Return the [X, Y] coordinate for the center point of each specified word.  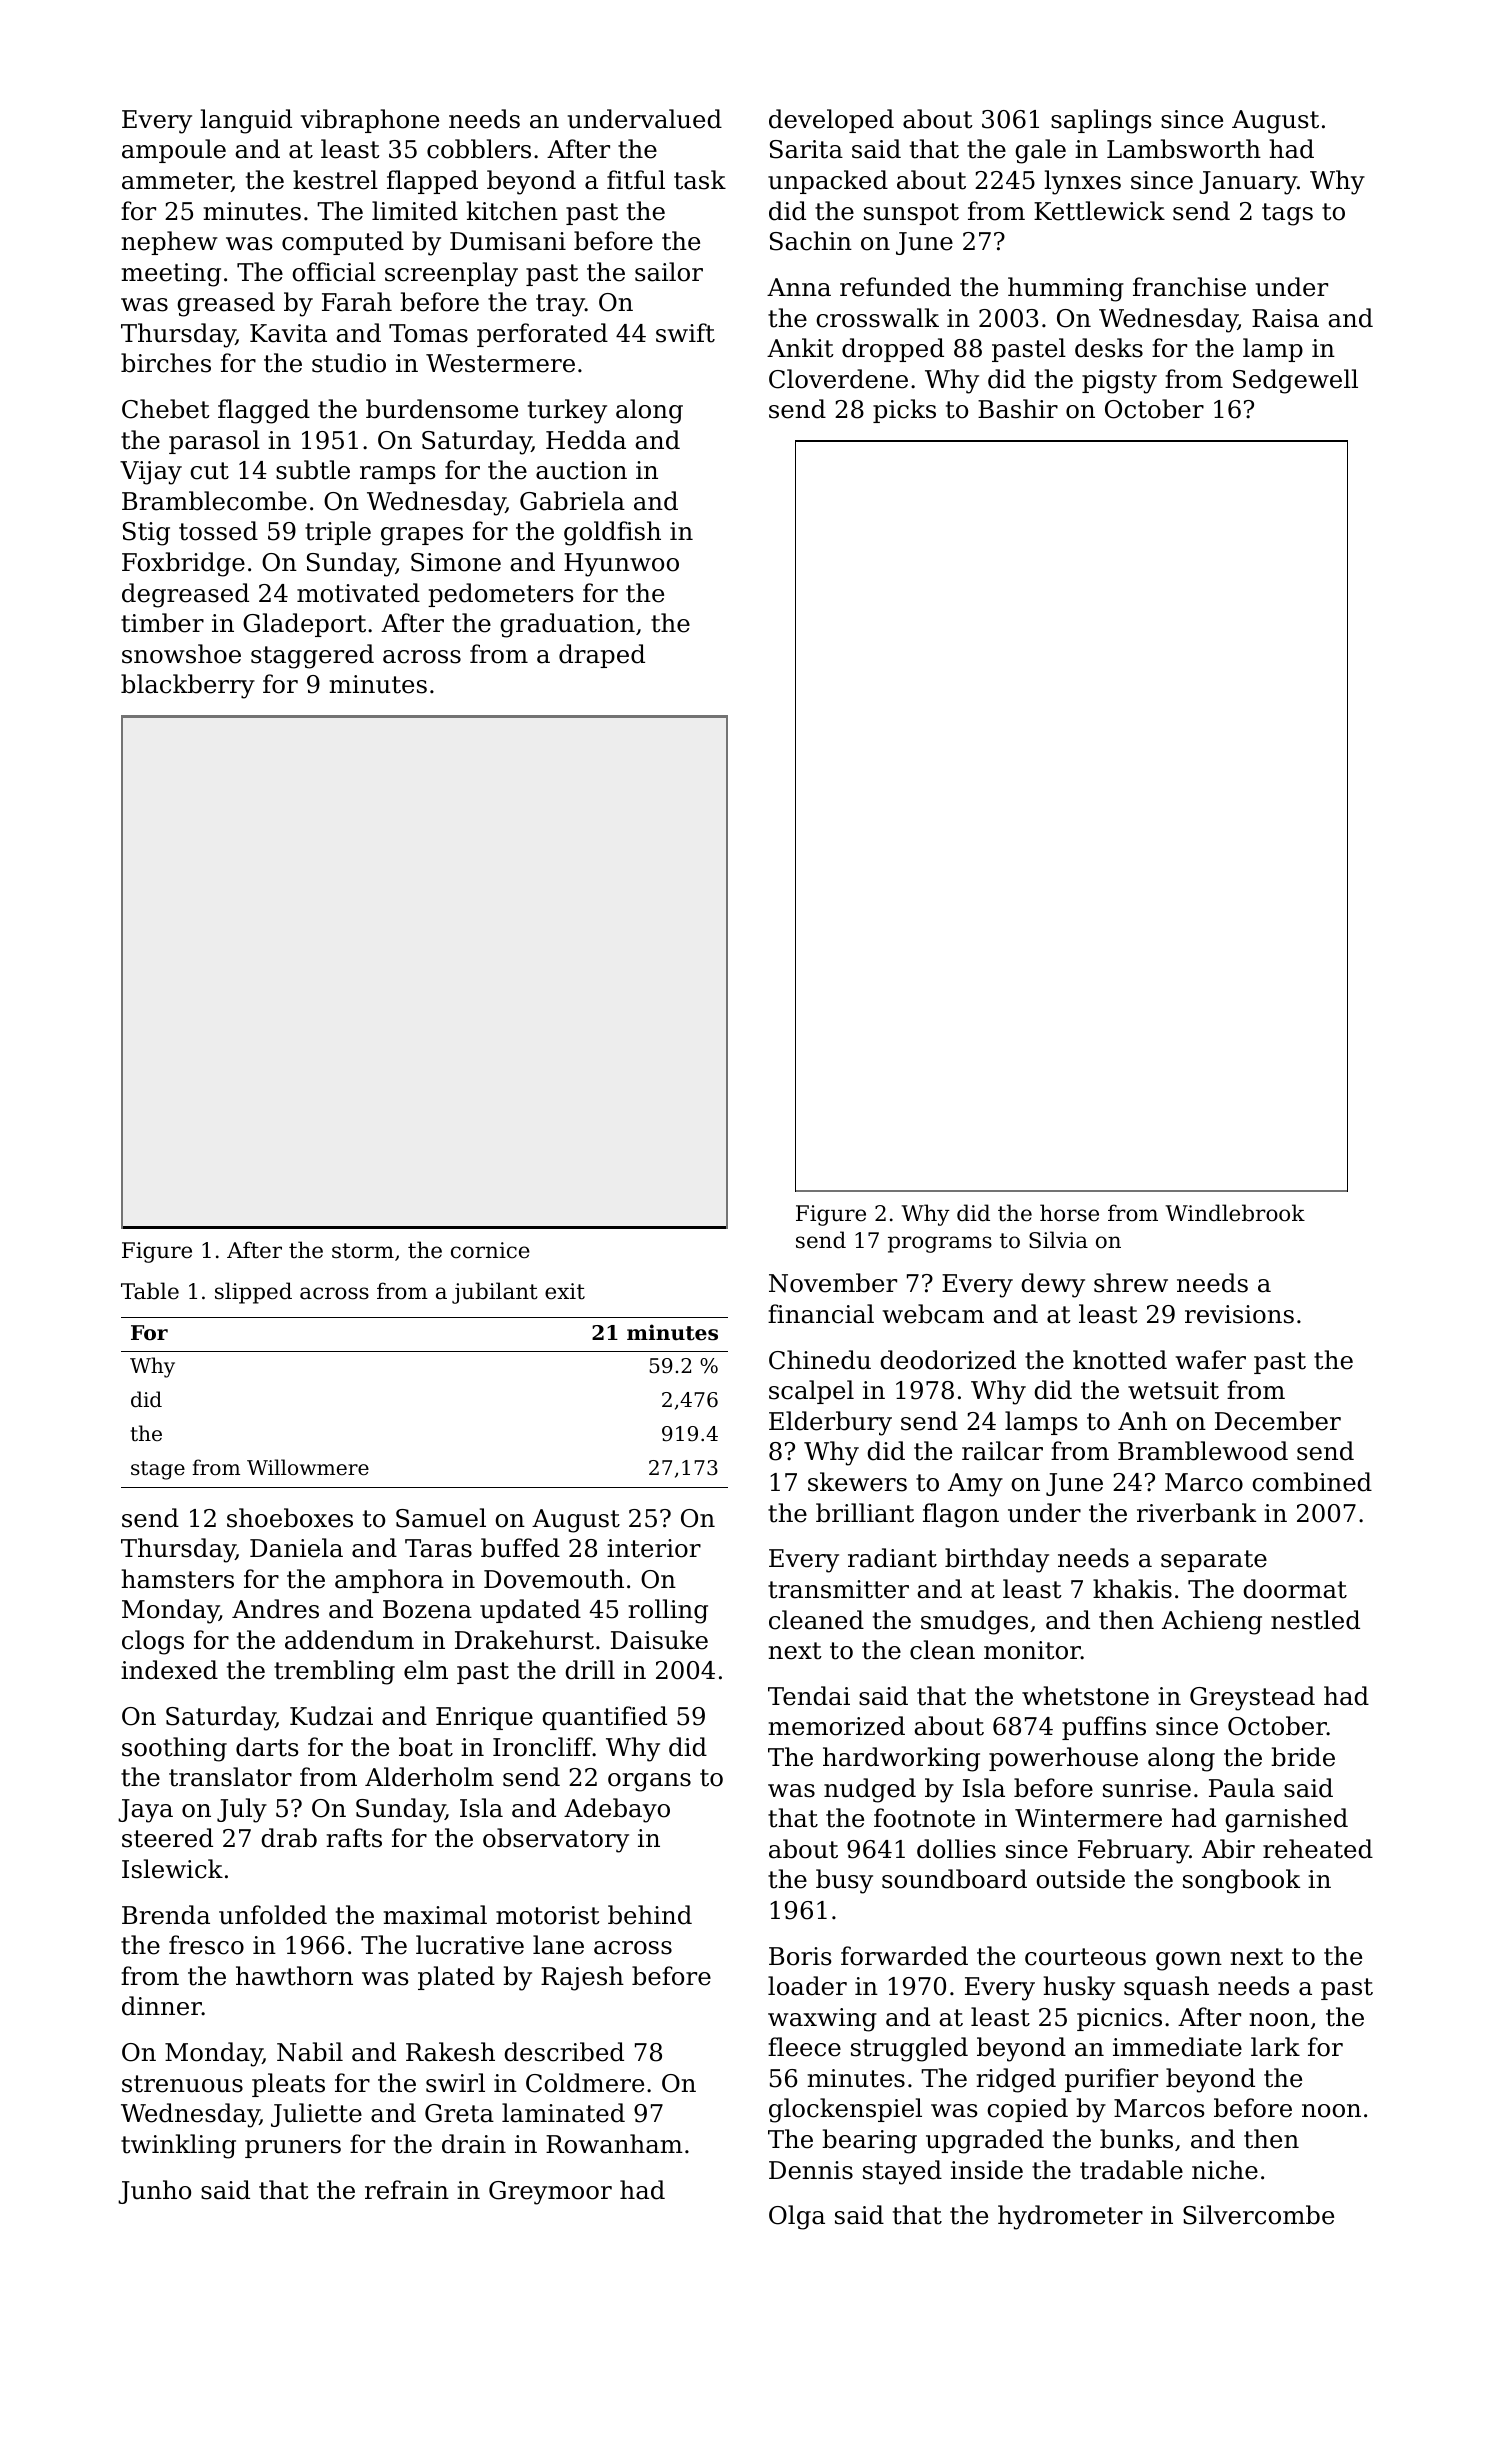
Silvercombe [1258, 2215]
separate [1214, 1561]
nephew [169, 243]
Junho [154, 2192]
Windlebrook [1235, 1213]
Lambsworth [1184, 149]
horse [1069, 1213]
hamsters [177, 1579]
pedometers [501, 595]
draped [602, 656]
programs [940, 1244]
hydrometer [1070, 2217]
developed [831, 121]
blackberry [188, 686]
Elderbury [830, 1423]
